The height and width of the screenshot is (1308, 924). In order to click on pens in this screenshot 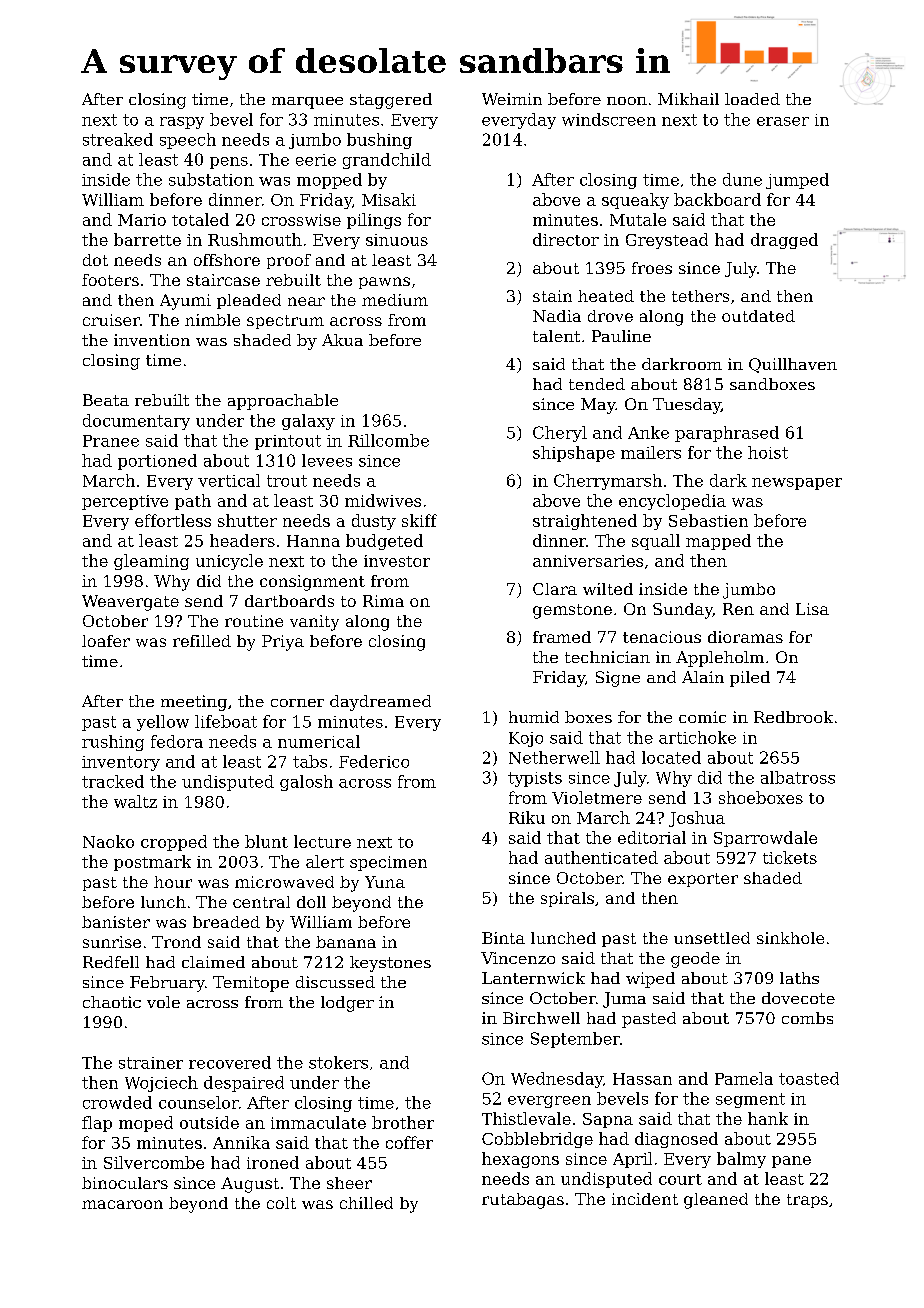, I will do `click(229, 163)`.
